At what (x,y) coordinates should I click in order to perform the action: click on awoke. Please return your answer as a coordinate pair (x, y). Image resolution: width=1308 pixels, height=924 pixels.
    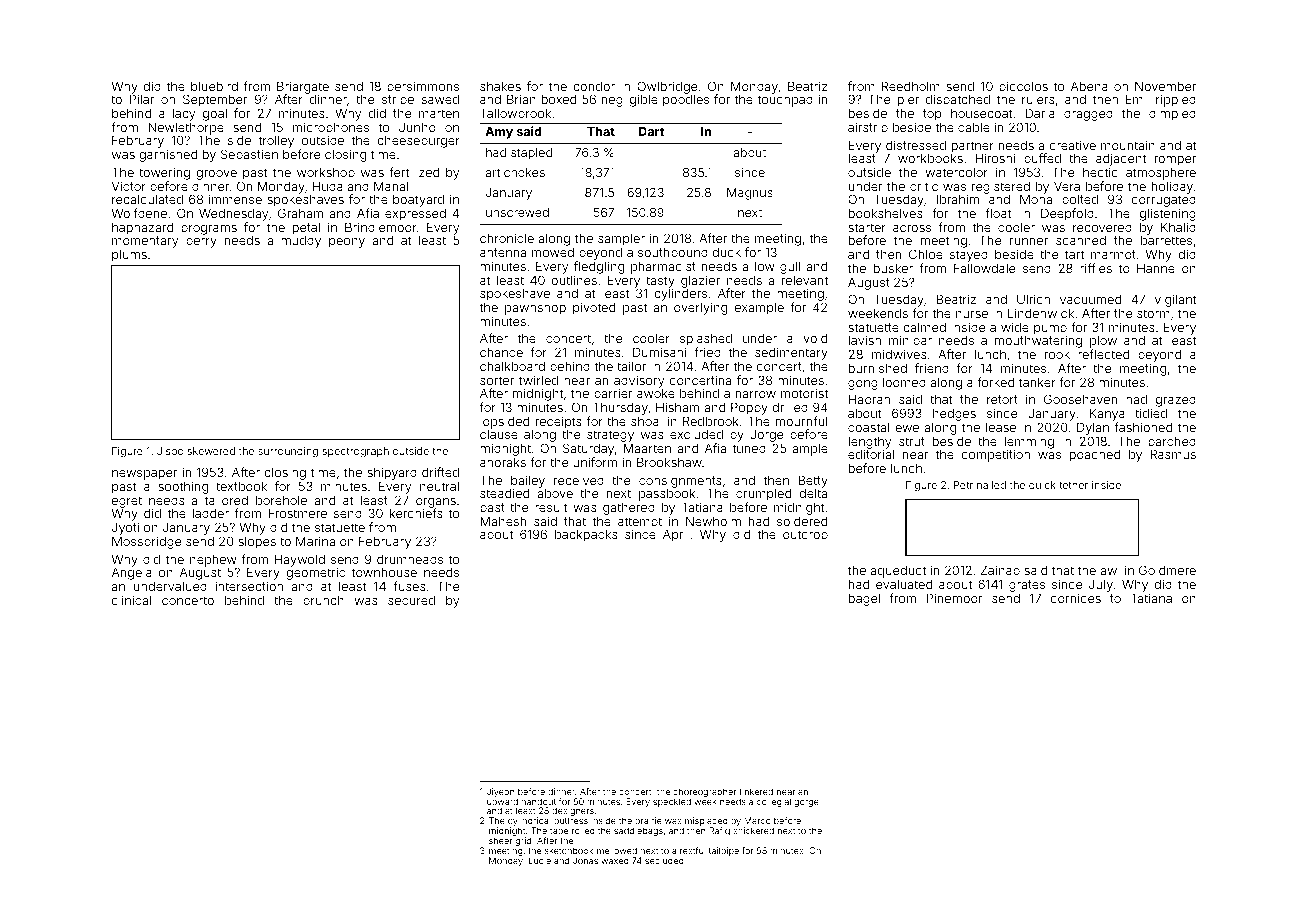
    Looking at the image, I should click on (656, 393).
